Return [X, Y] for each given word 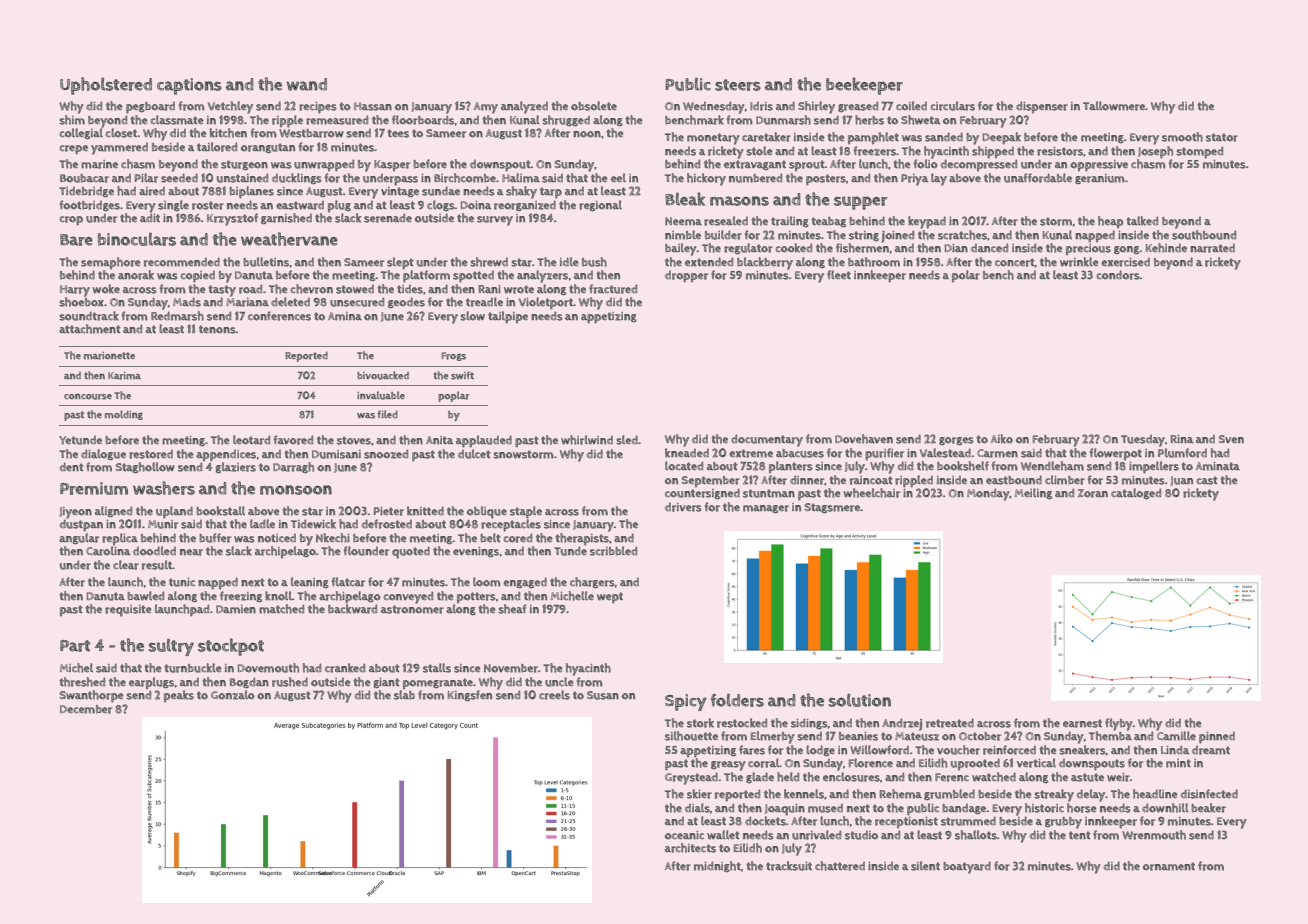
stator [1222, 137]
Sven [1231, 439]
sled [627, 440]
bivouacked [383, 375]
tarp [551, 192]
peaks [179, 696]
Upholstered [106, 86]
